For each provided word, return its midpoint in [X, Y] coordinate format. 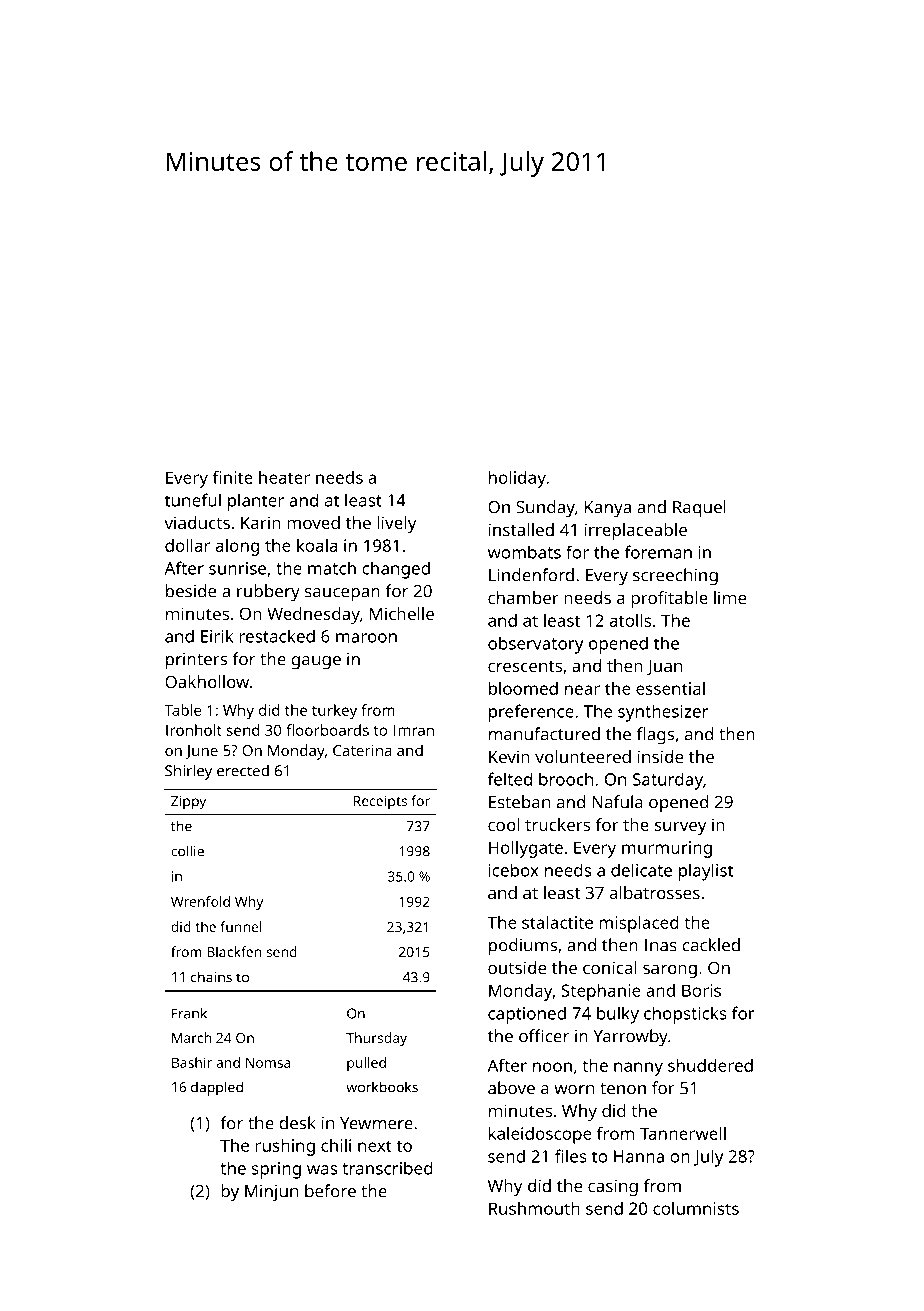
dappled [217, 1088]
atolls [630, 620]
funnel [241, 926]
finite [233, 477]
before [330, 1191]
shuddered [710, 1065]
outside [517, 967]
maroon [366, 638]
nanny [638, 1069]
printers [196, 661]
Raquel [699, 509]
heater [284, 477]
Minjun [271, 1193]
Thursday [376, 1039]
